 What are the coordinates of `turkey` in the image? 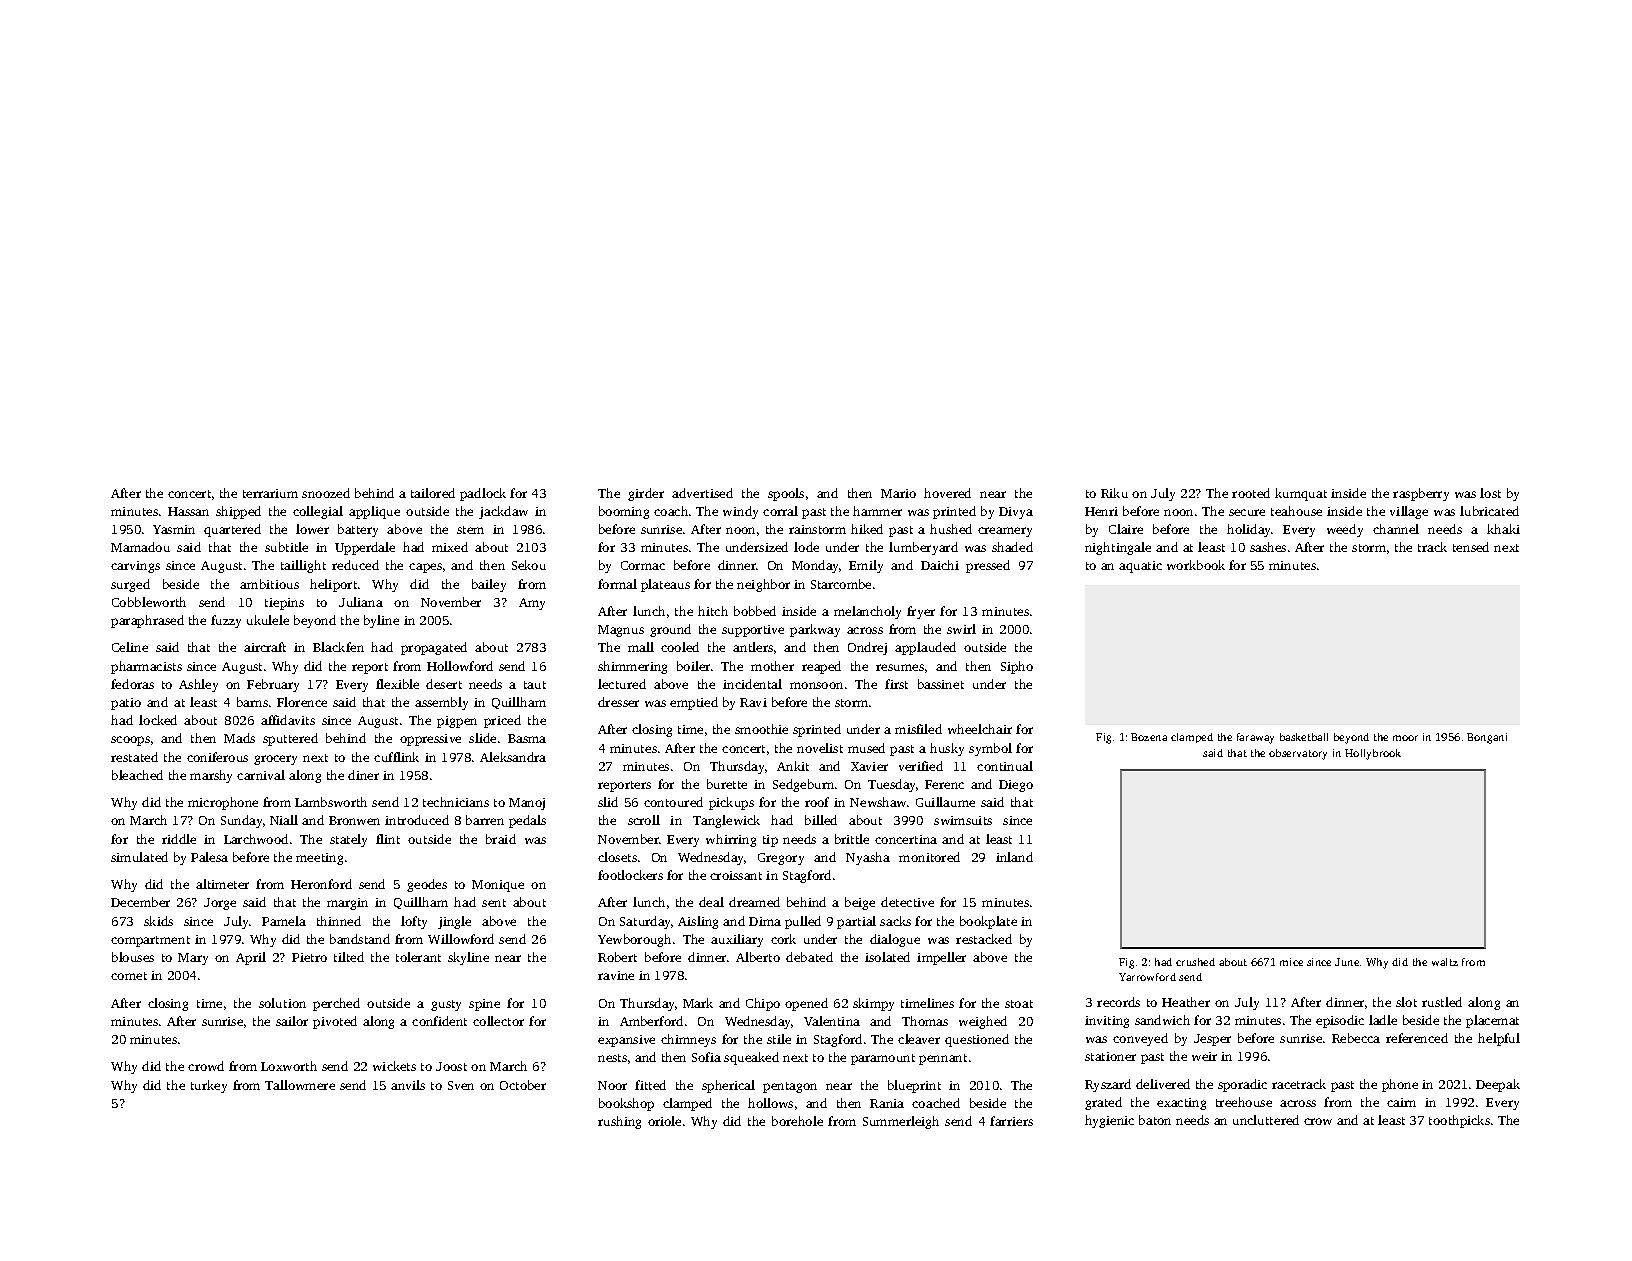 It's located at (209, 1086).
